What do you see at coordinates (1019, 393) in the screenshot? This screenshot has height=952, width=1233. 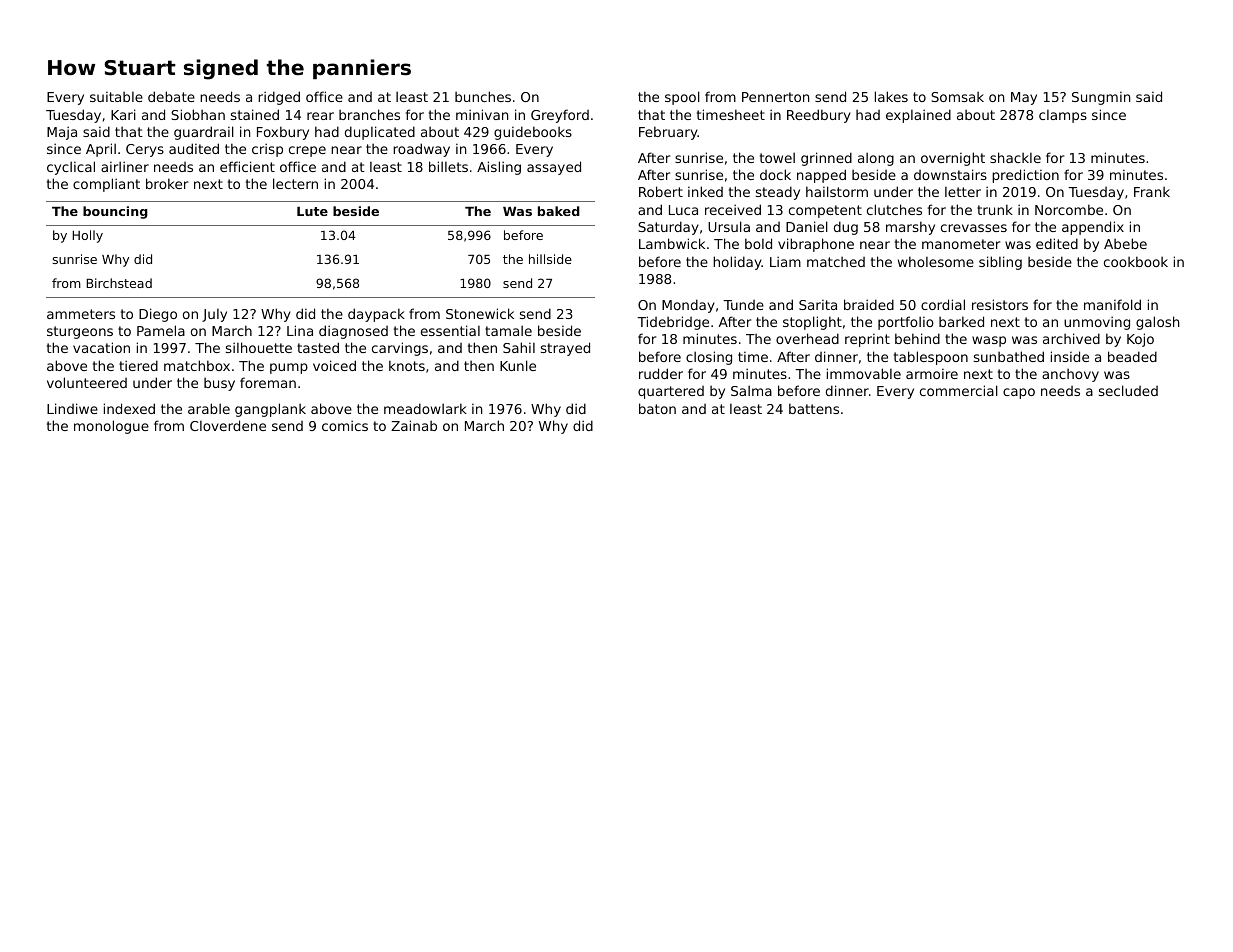 I see `capo` at bounding box center [1019, 393].
